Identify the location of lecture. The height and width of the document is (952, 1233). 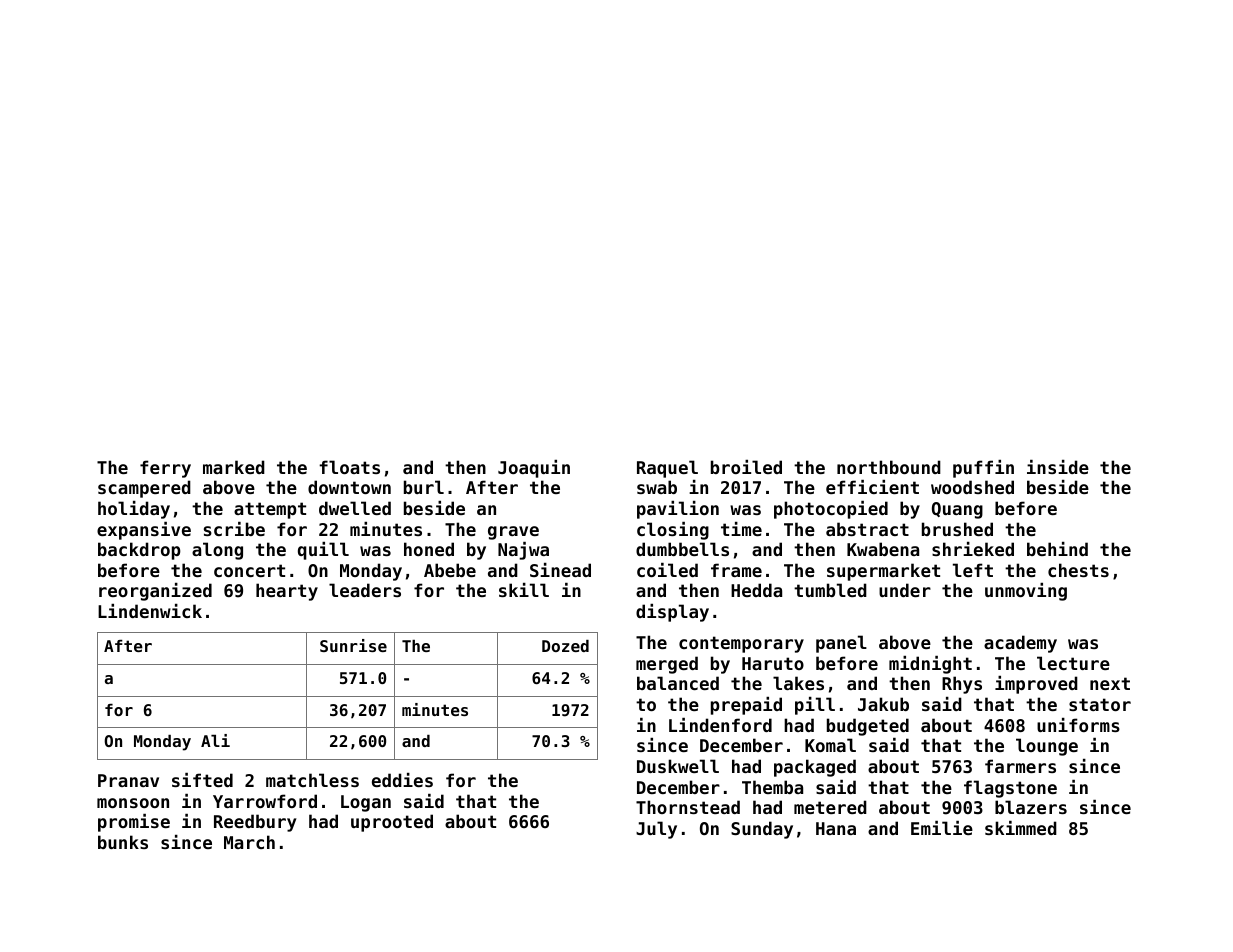
(1073, 663).
